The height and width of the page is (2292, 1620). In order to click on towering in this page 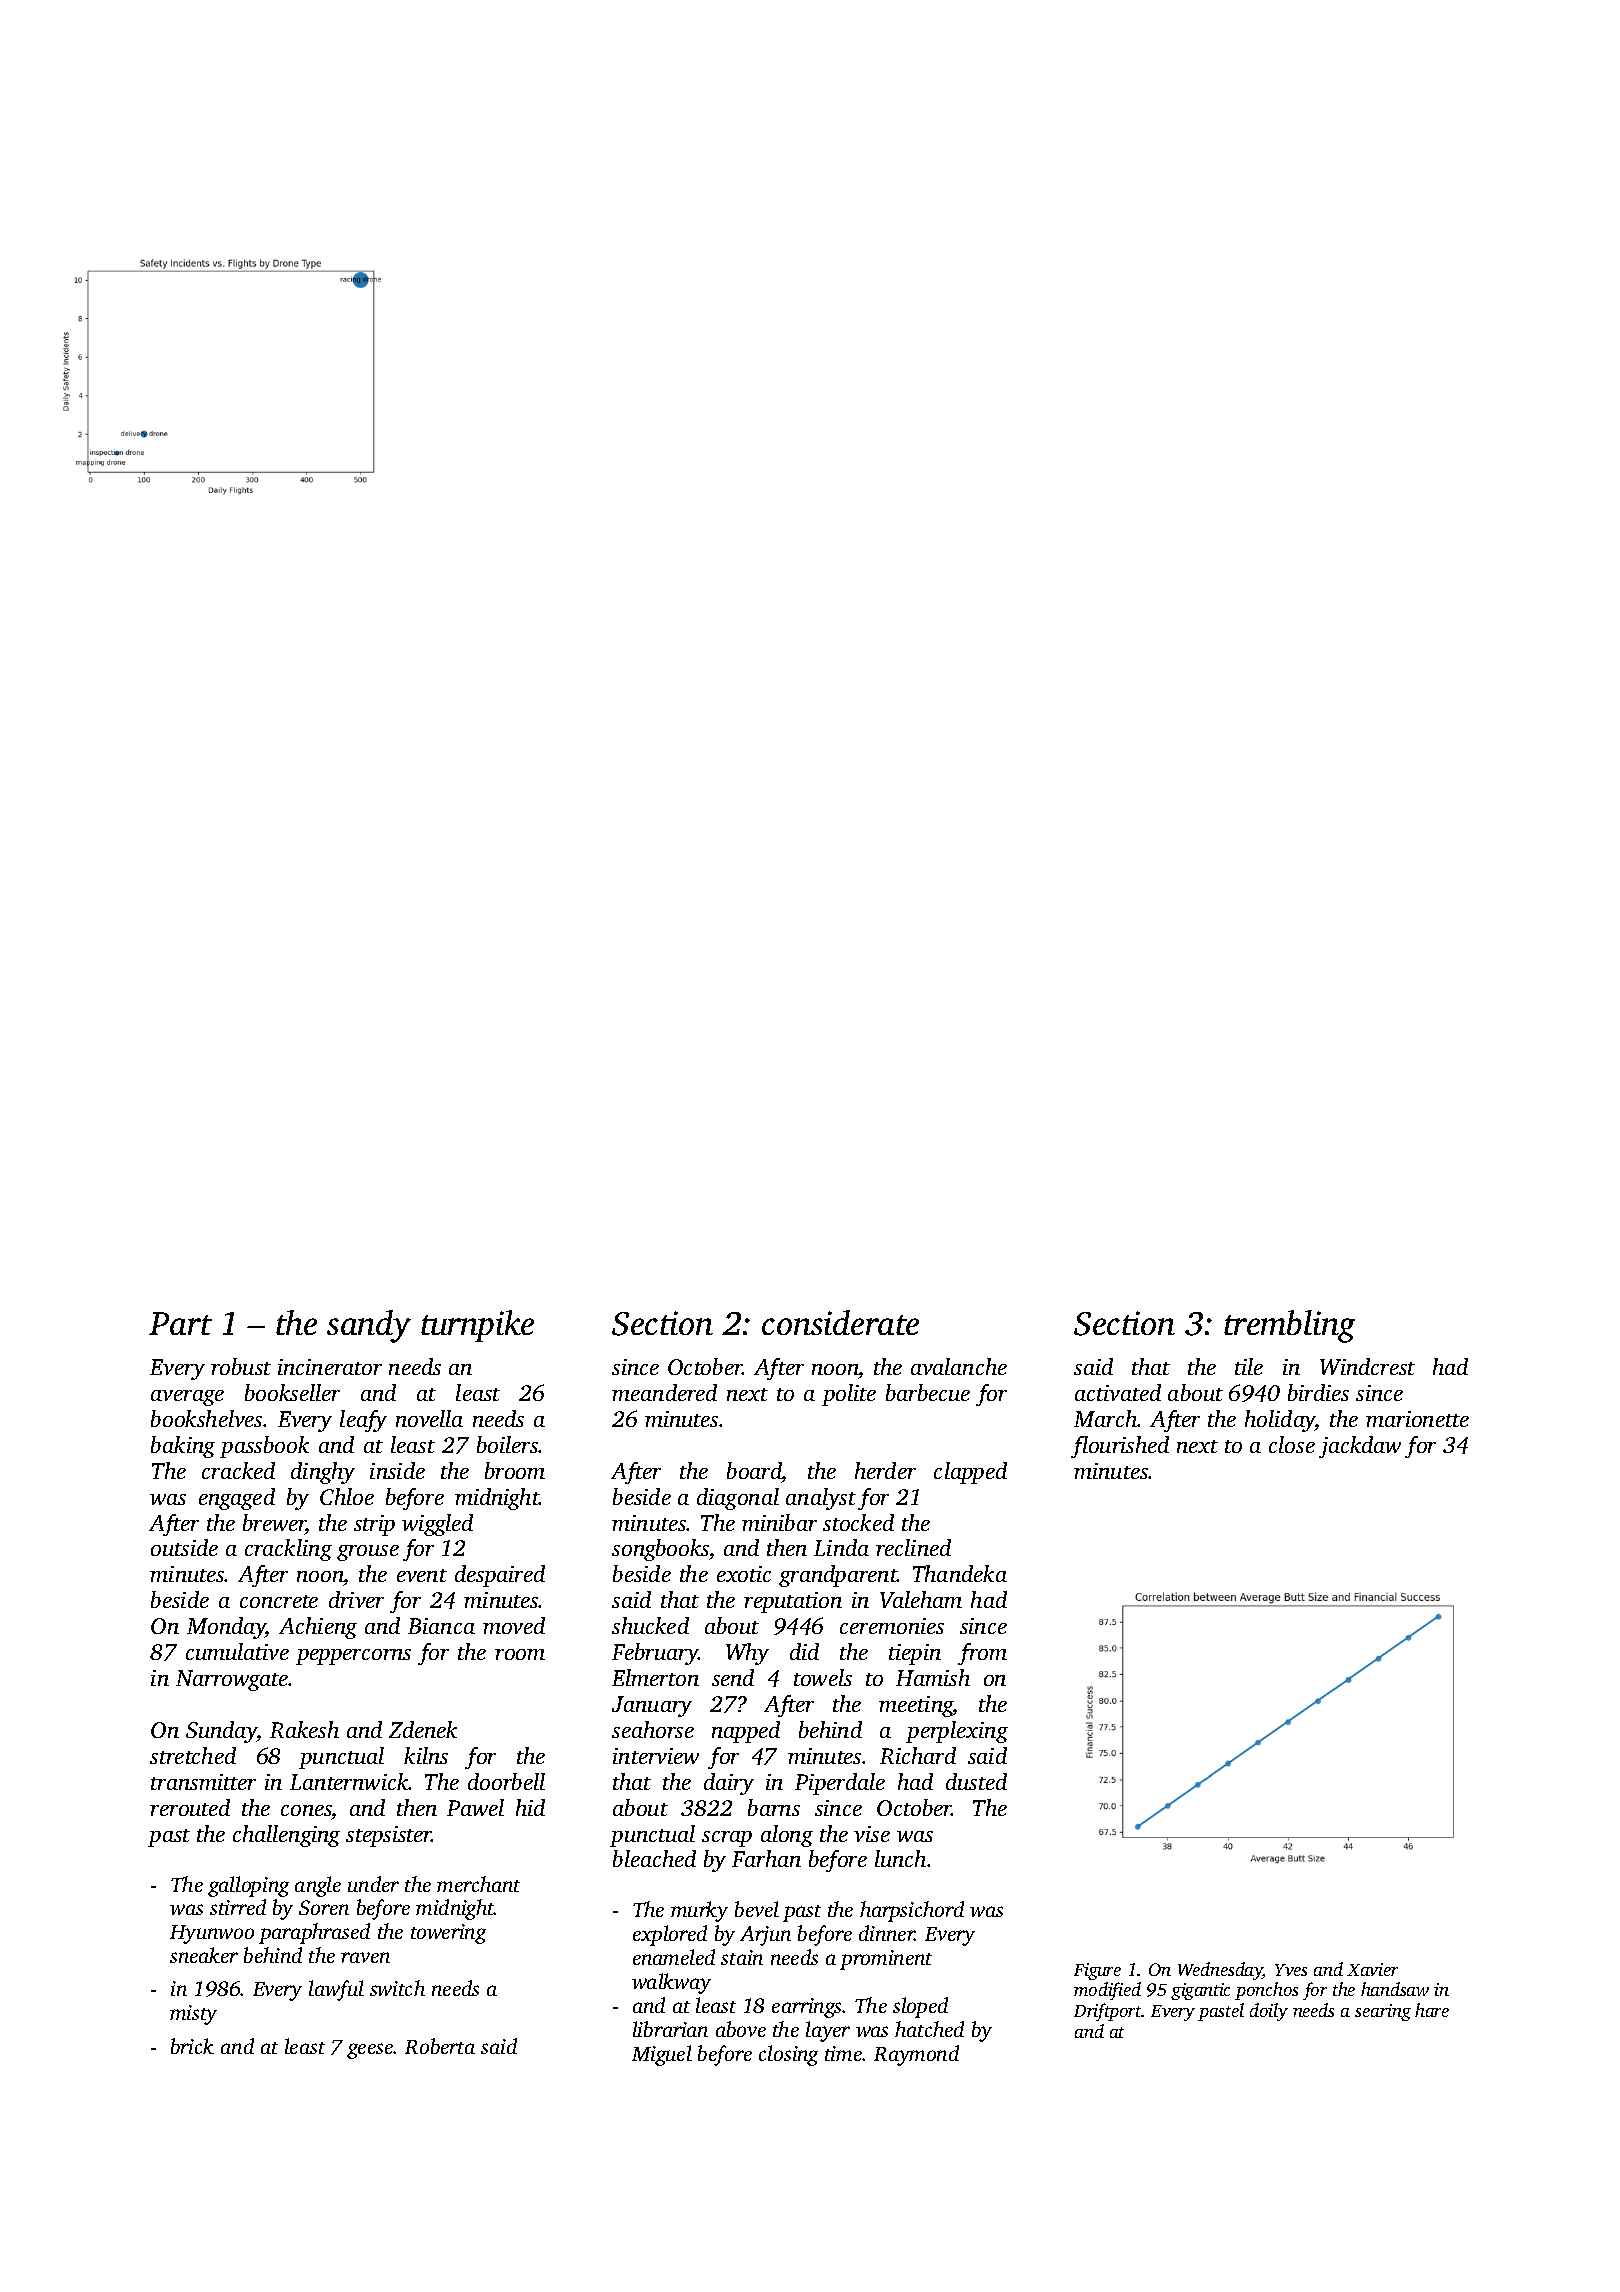, I will do `click(448, 1934)`.
